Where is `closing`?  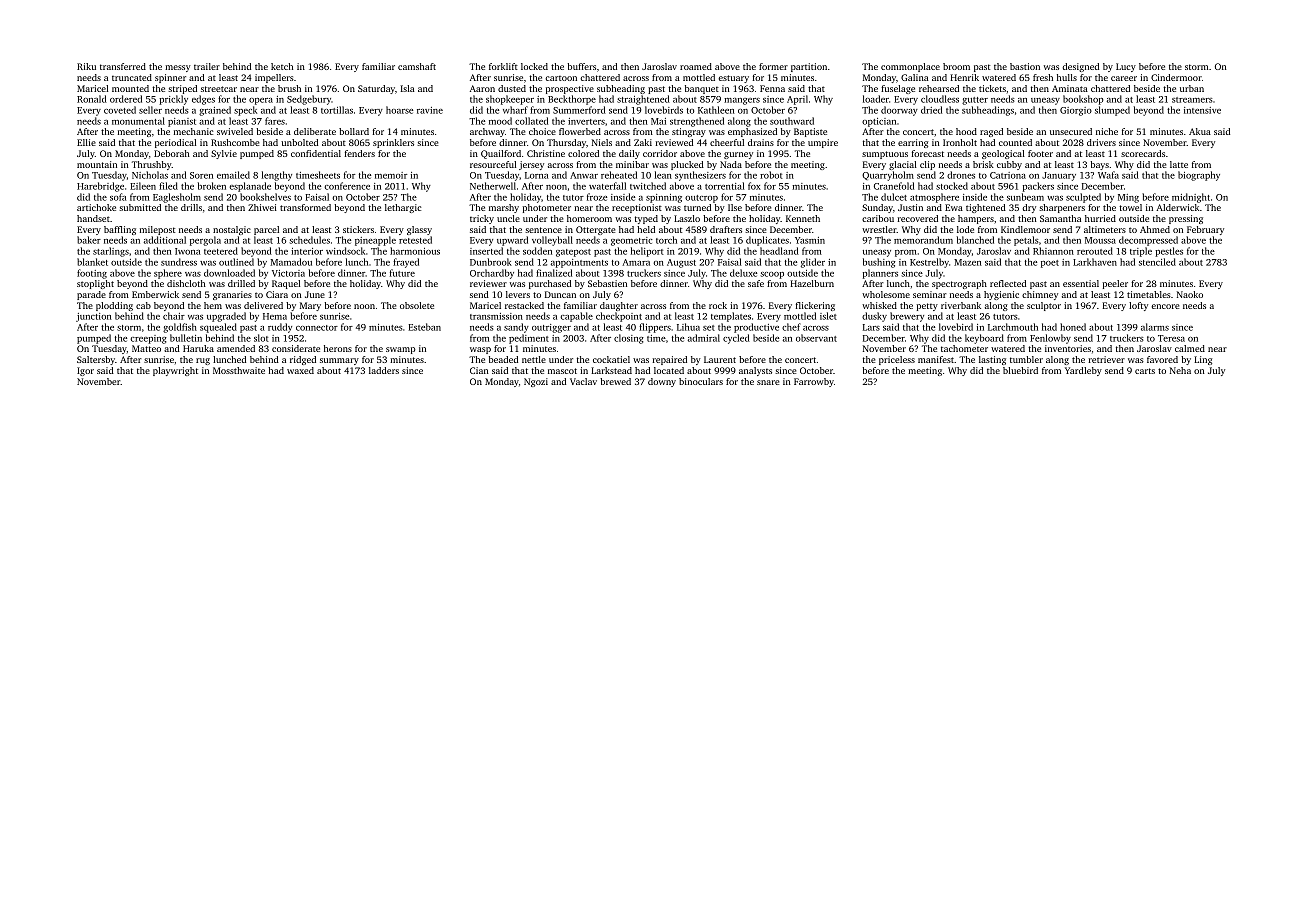
closing is located at coordinates (629, 339).
